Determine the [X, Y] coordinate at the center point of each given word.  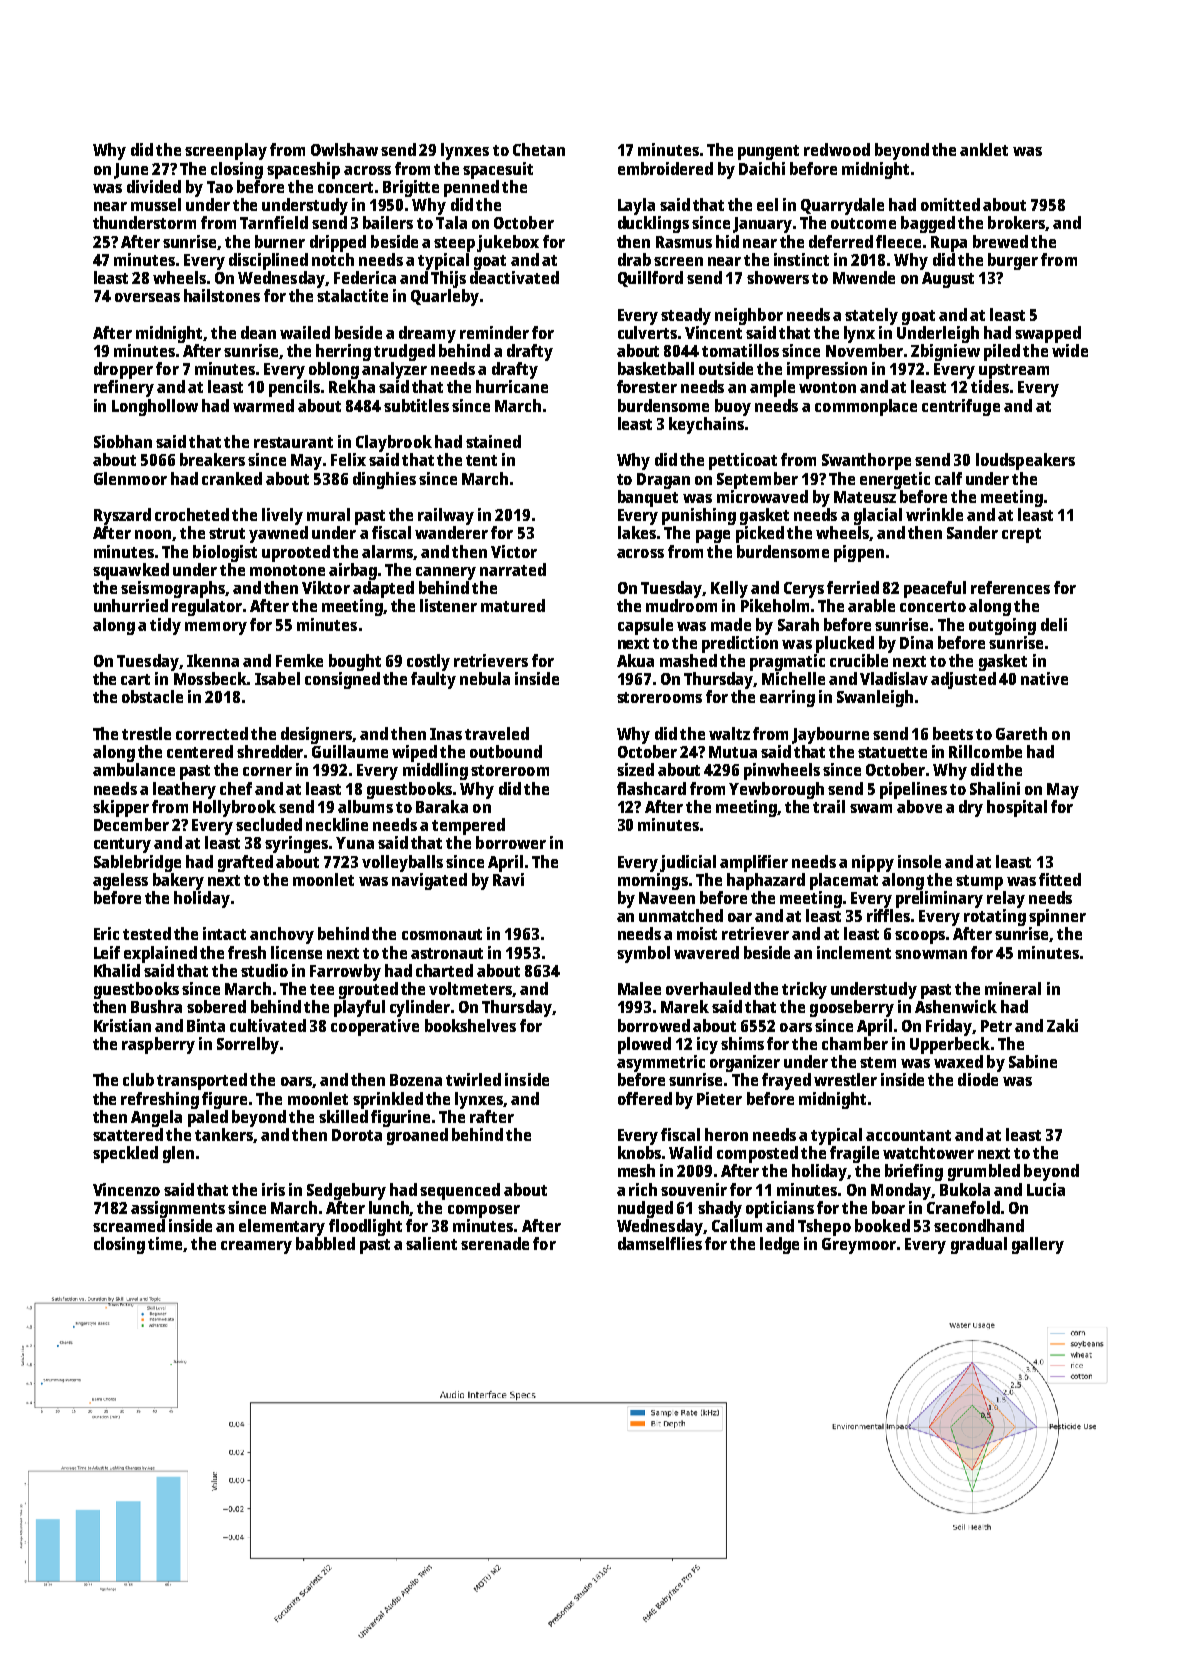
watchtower [928, 1152]
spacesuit [498, 170]
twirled [473, 1079]
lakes [637, 532]
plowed [644, 1045]
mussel [156, 204]
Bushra [156, 1006]
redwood [837, 149]
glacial [878, 516]
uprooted [296, 553]
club [138, 1079]
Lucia [1046, 1189]
